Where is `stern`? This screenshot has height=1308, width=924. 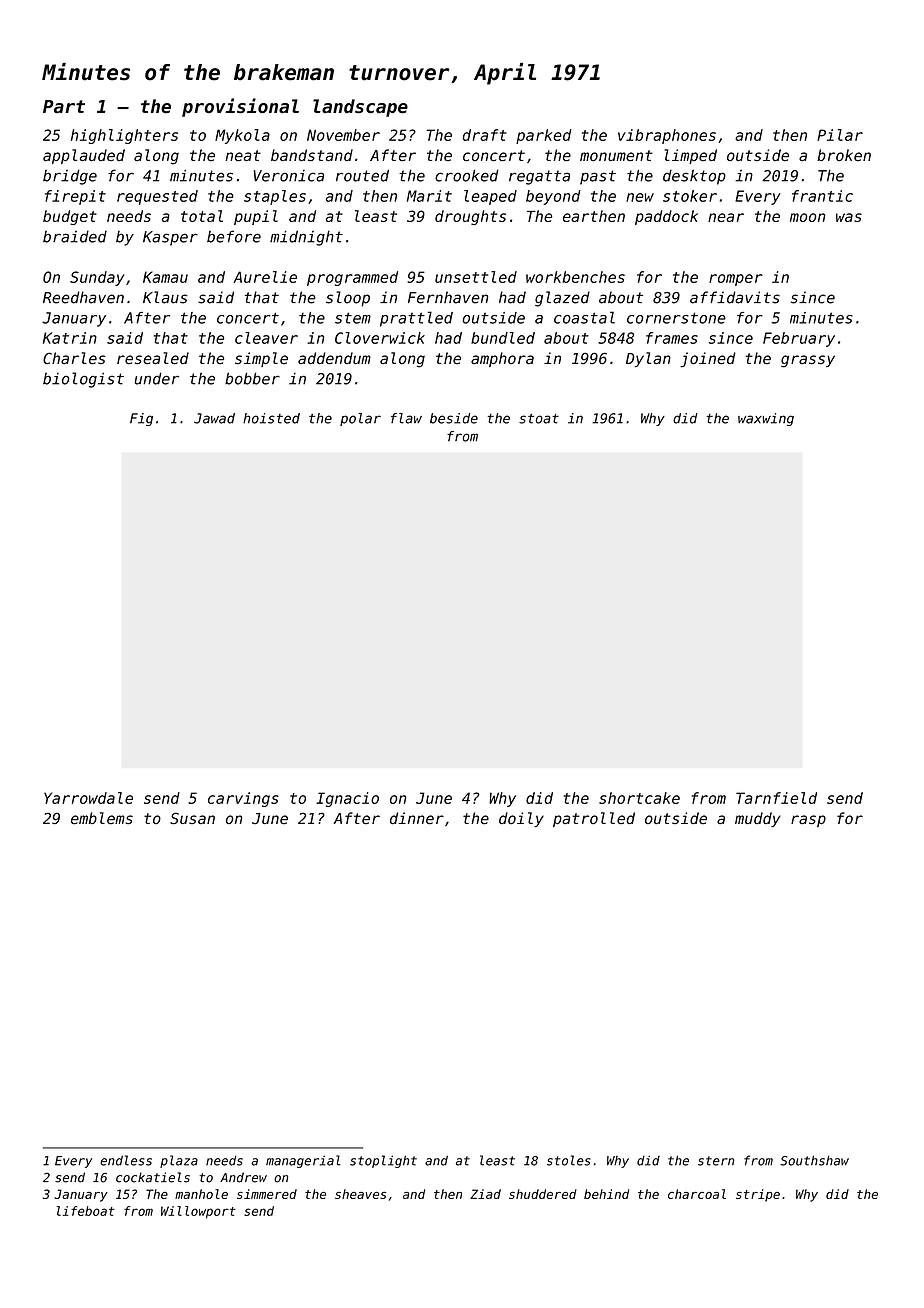 stern is located at coordinates (716, 1161).
